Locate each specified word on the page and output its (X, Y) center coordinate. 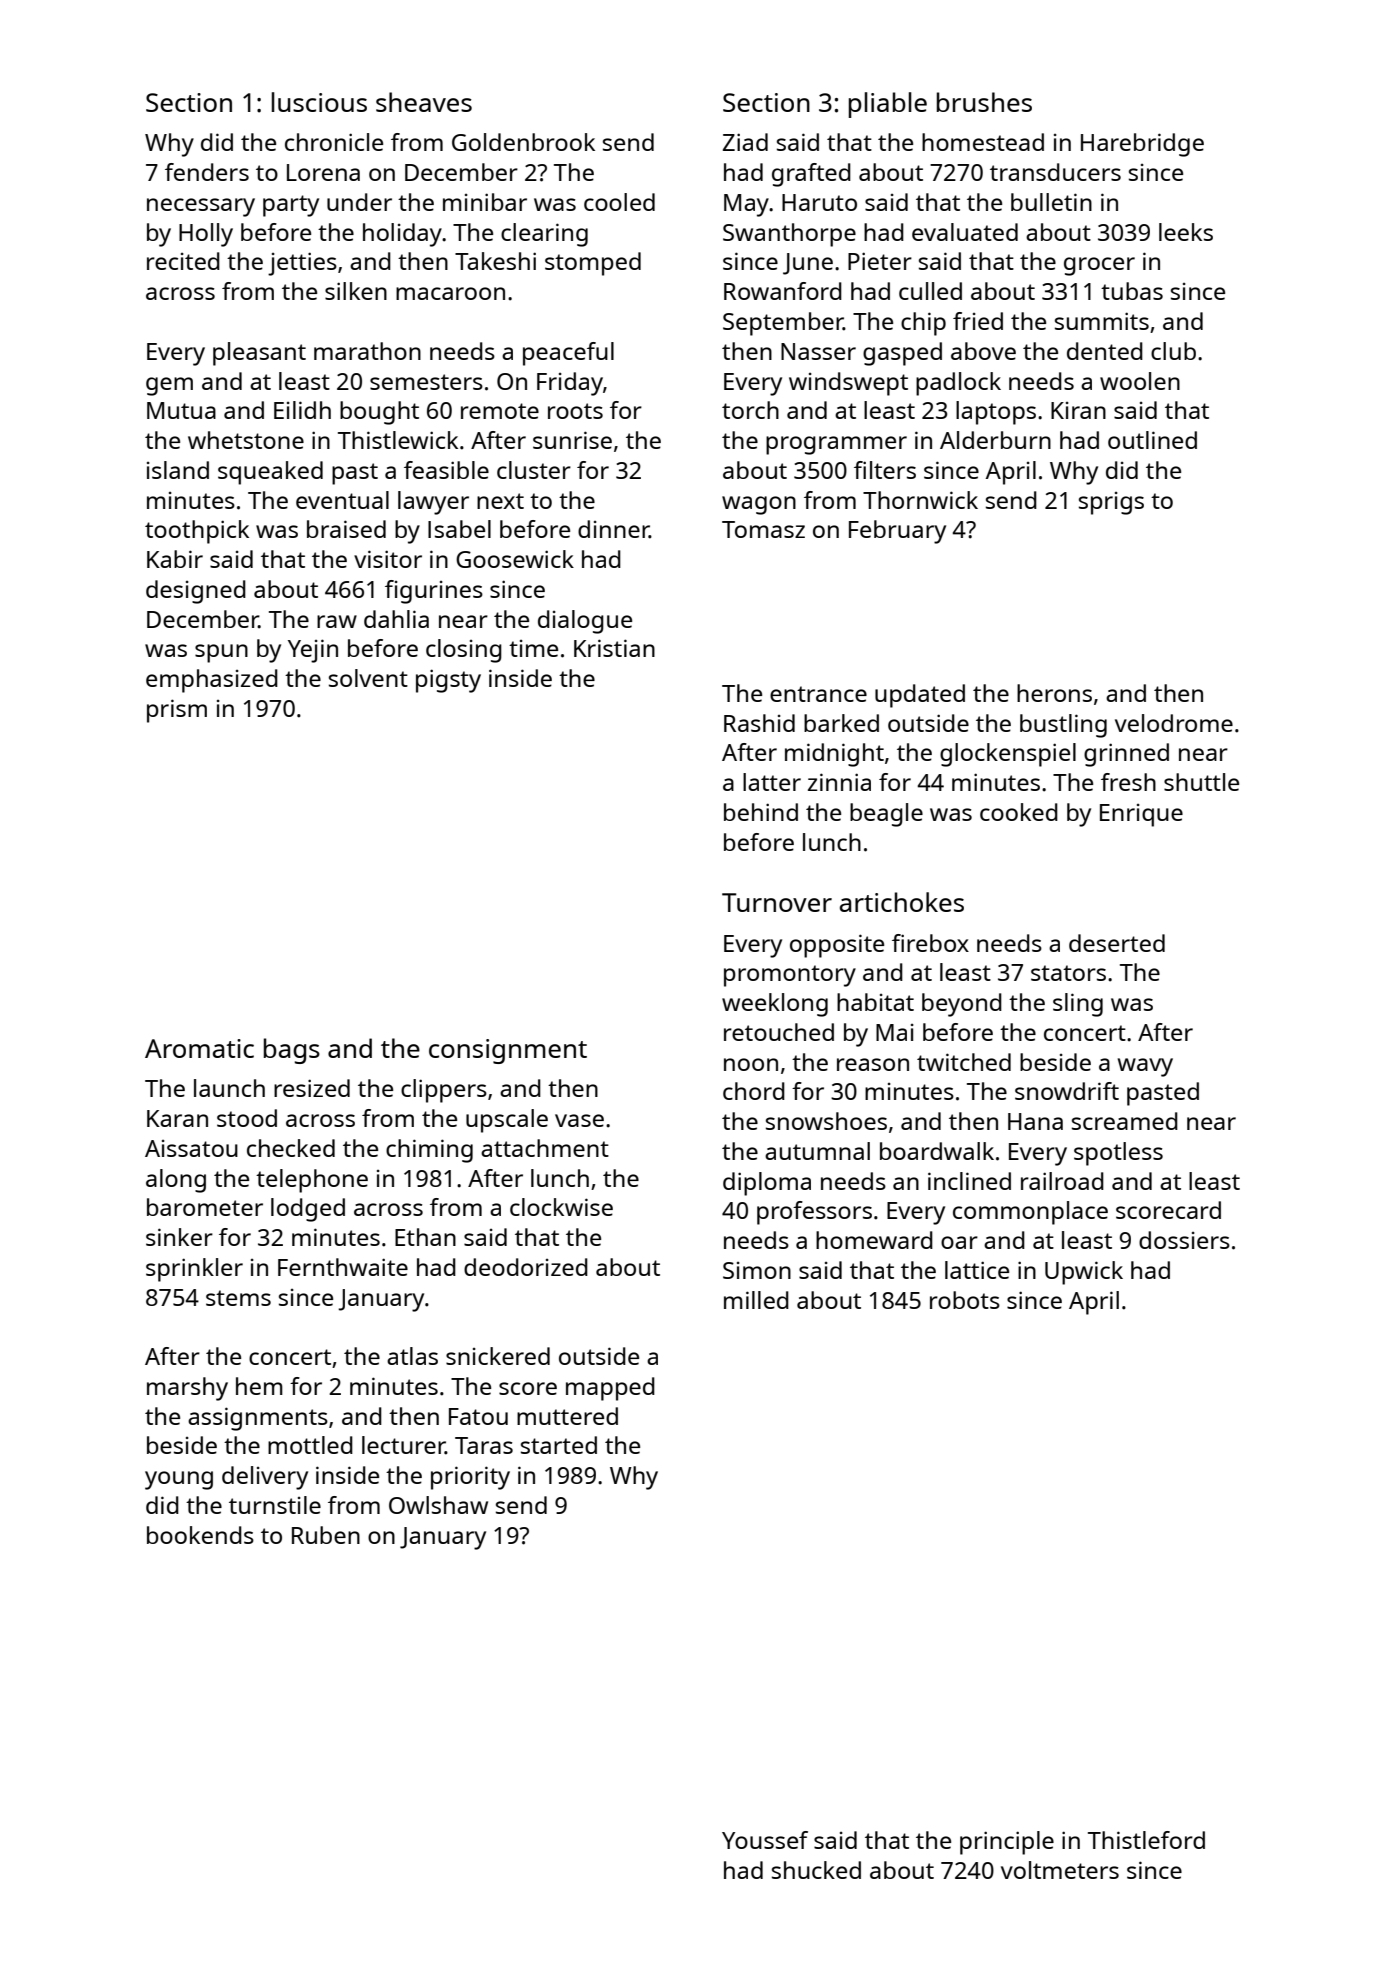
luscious (319, 102)
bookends (200, 1535)
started (559, 1445)
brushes (984, 102)
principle (1007, 1843)
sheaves (424, 102)
